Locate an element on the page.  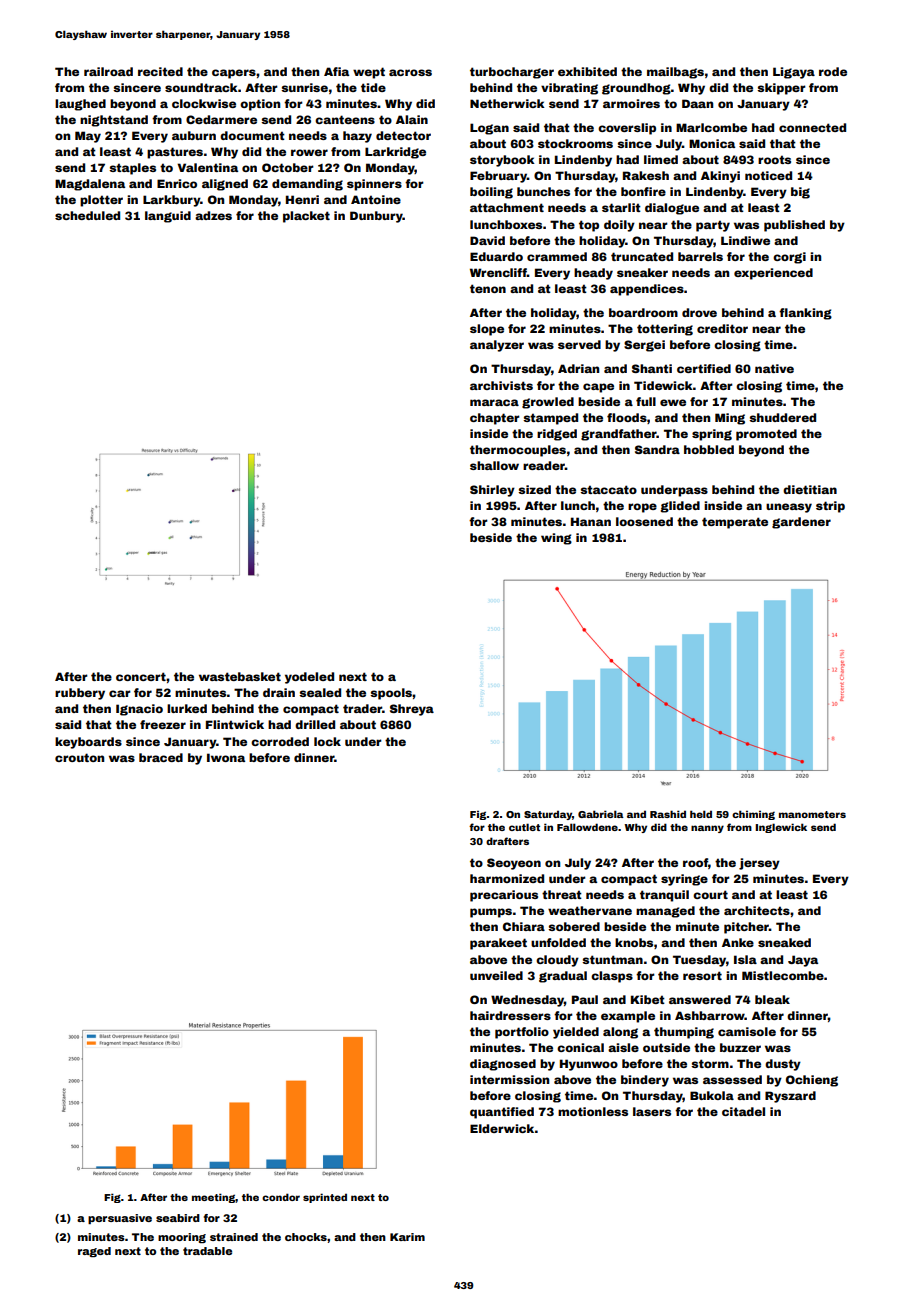
raged is located at coordinates (94, 1252).
